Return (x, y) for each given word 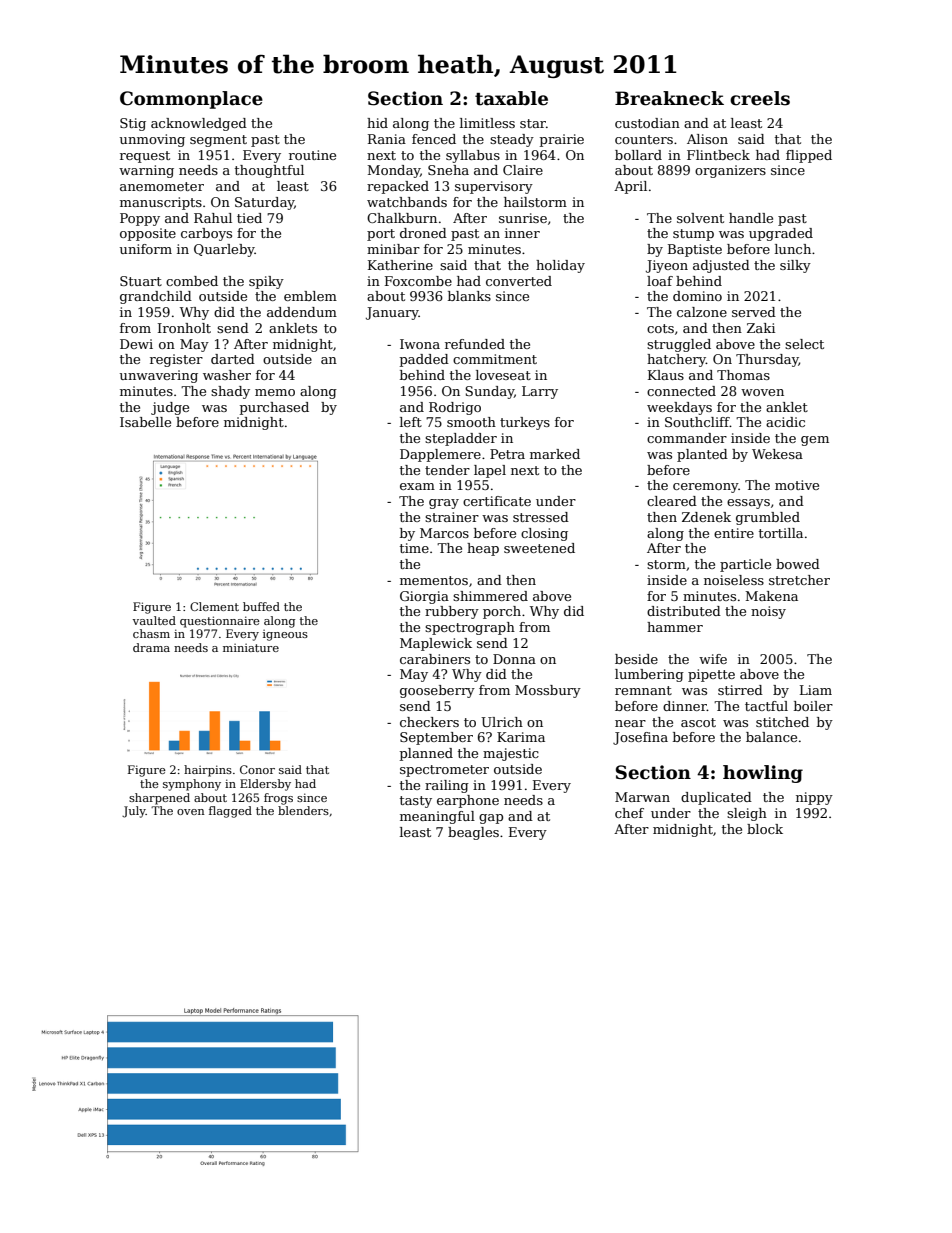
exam (417, 486)
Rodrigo (455, 408)
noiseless (734, 580)
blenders (303, 810)
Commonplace (191, 100)
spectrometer (444, 771)
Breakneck (669, 98)
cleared (672, 501)
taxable (511, 98)
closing (544, 534)
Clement (214, 606)
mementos (434, 580)
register (176, 360)
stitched (782, 722)
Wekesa (777, 454)
